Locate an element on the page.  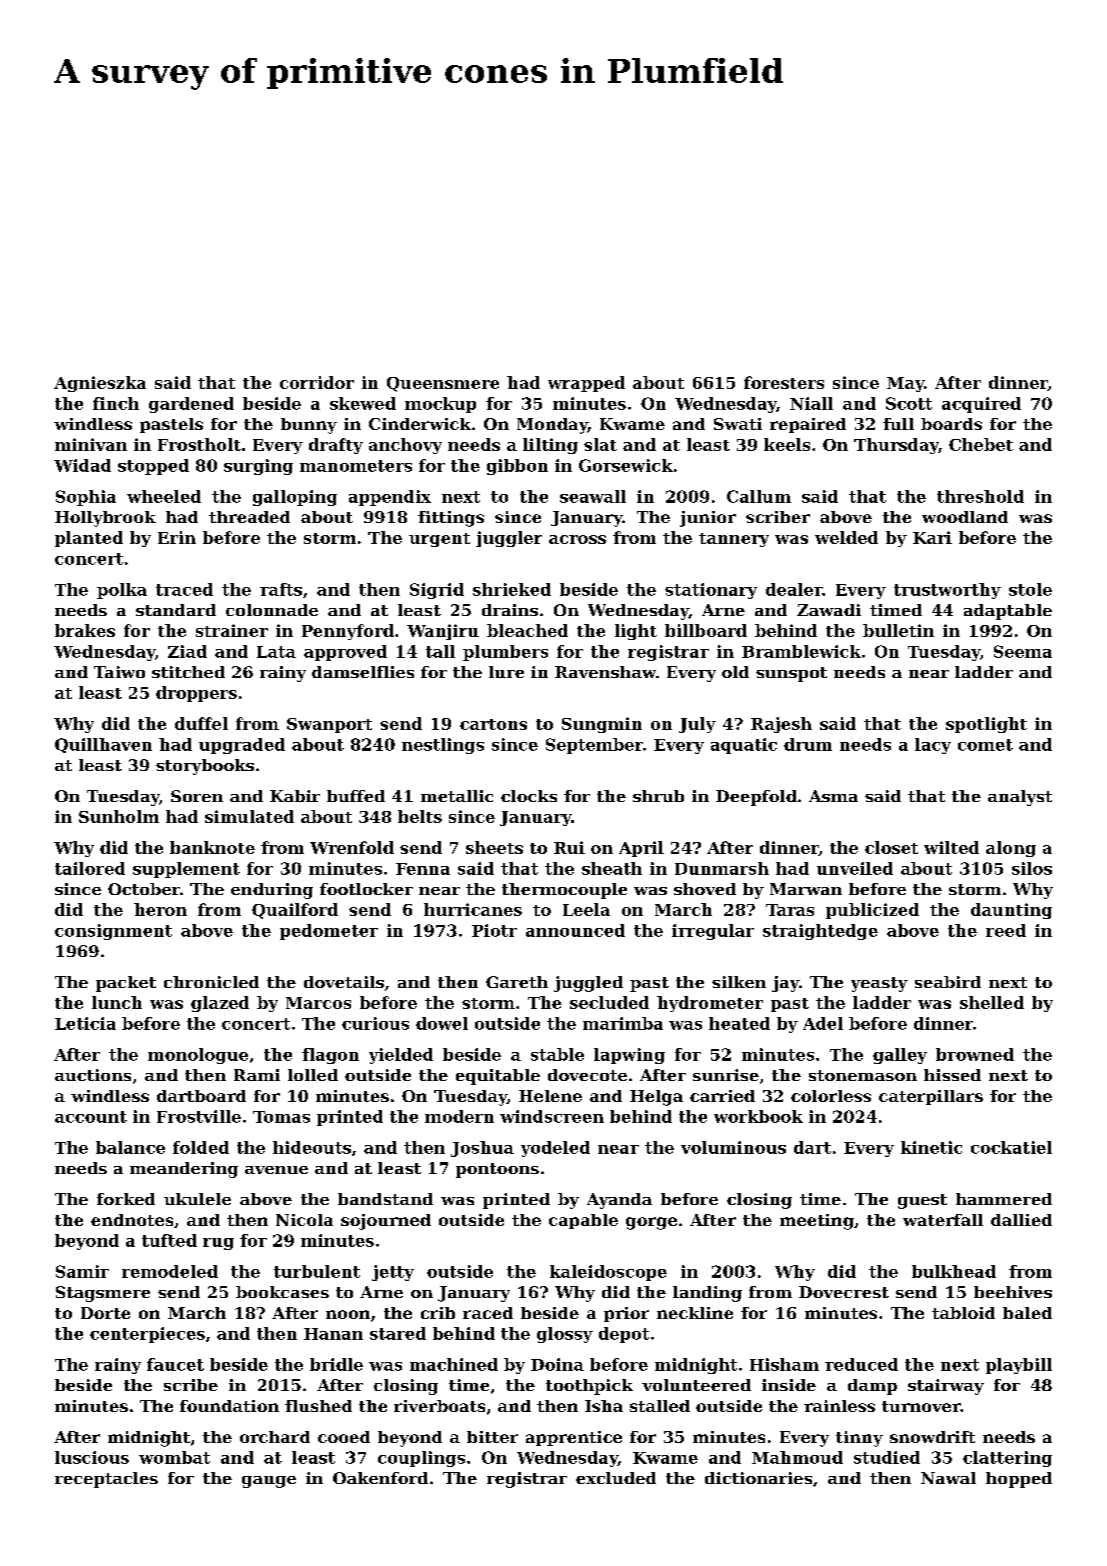
May is located at coordinates (905, 384).
